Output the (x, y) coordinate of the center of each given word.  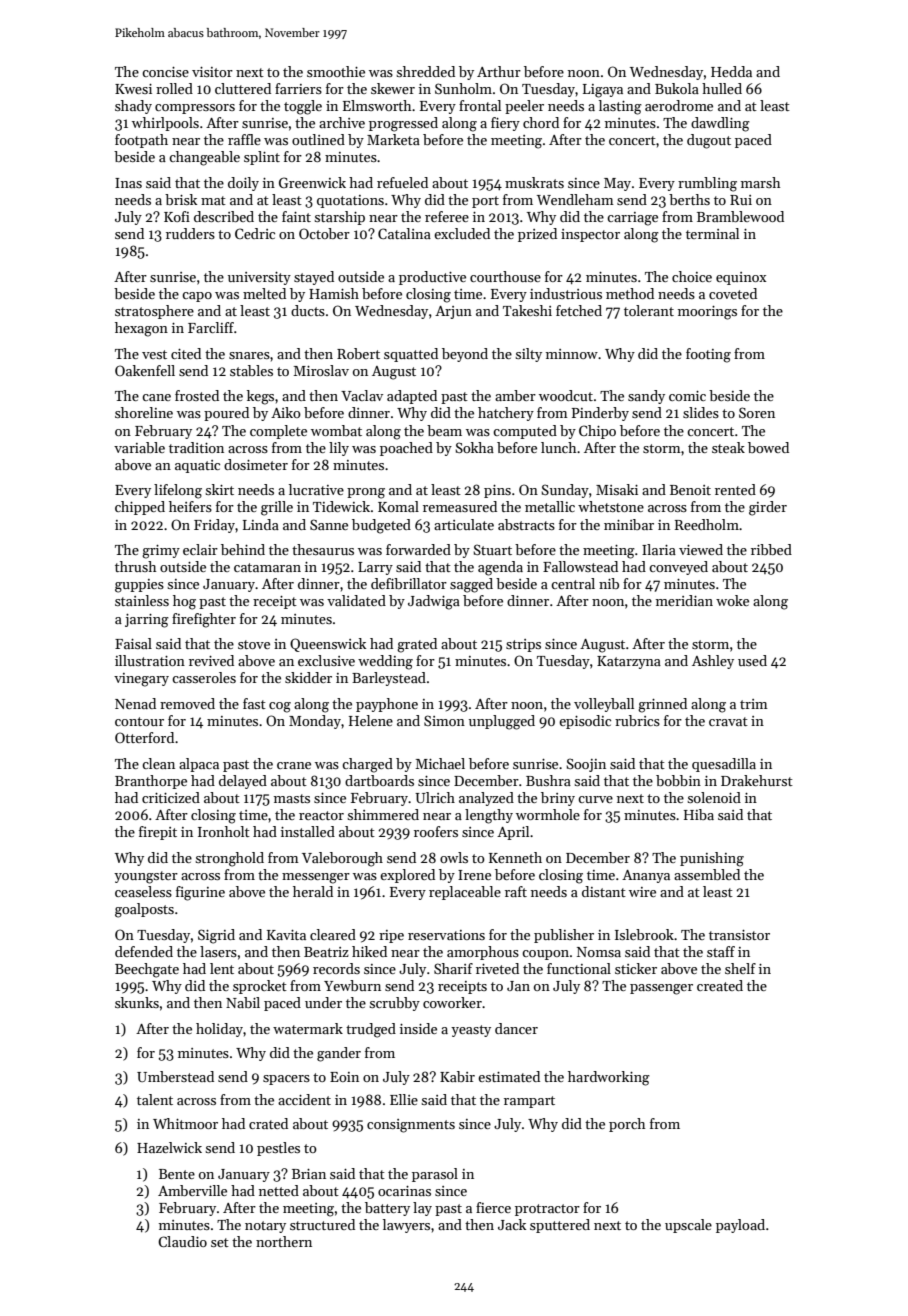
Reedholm (707, 524)
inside (418, 1028)
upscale (688, 1226)
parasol (435, 1175)
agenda (500, 568)
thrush (136, 566)
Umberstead (175, 1076)
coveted (733, 293)
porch (627, 1125)
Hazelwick (169, 1147)
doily (243, 184)
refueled (402, 182)
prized (537, 235)
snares (249, 355)
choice (692, 276)
